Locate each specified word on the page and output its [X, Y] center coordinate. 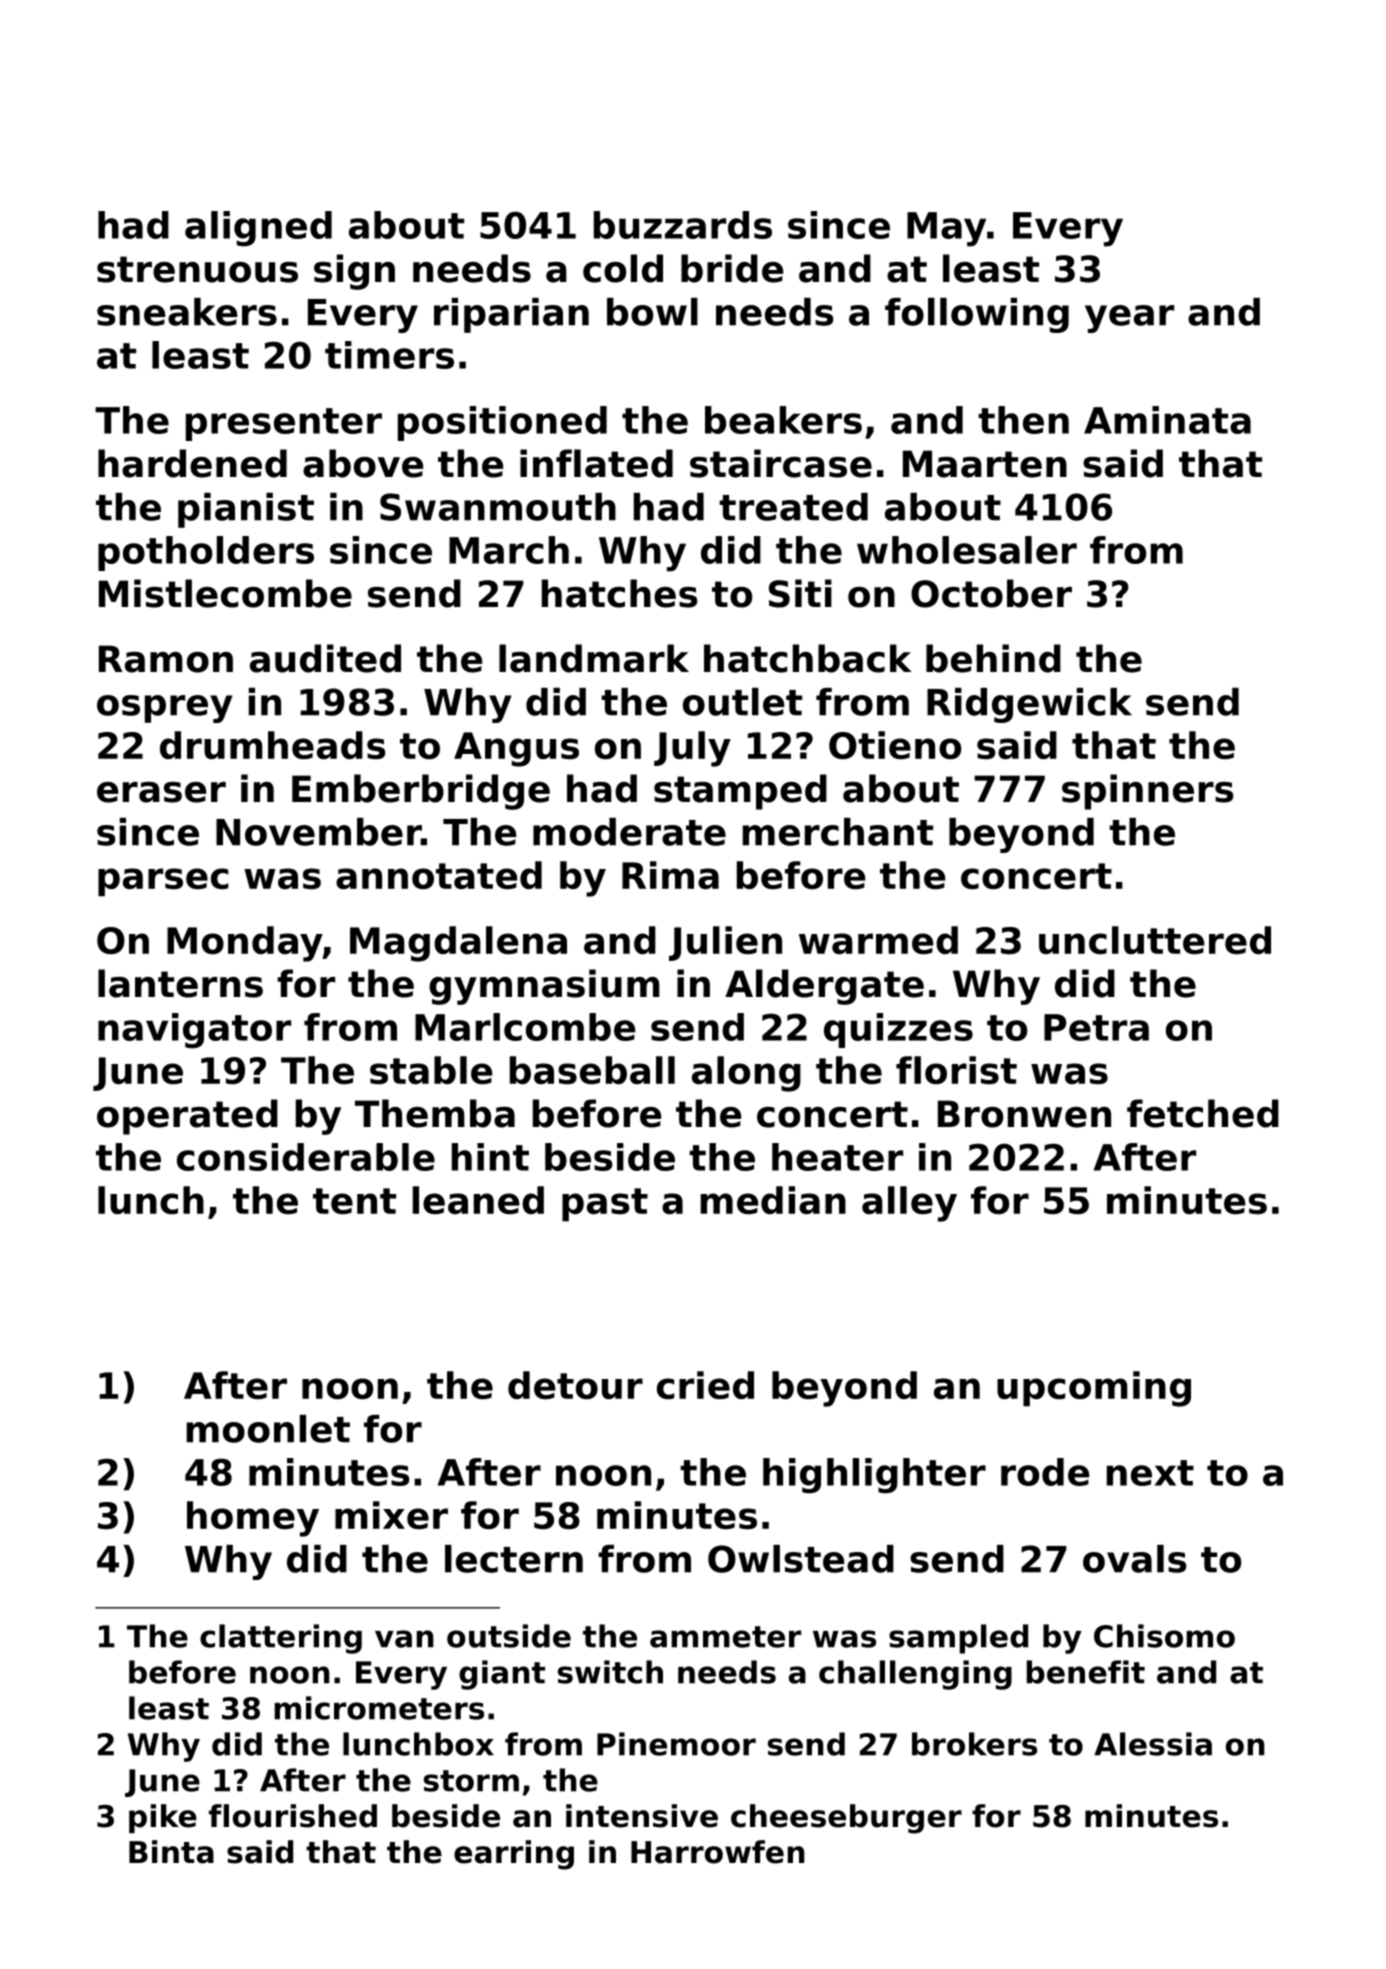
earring [514, 1855]
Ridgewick [1029, 705]
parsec [163, 882]
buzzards [683, 225]
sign [354, 272]
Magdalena [458, 944]
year [1129, 319]
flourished [293, 1816]
